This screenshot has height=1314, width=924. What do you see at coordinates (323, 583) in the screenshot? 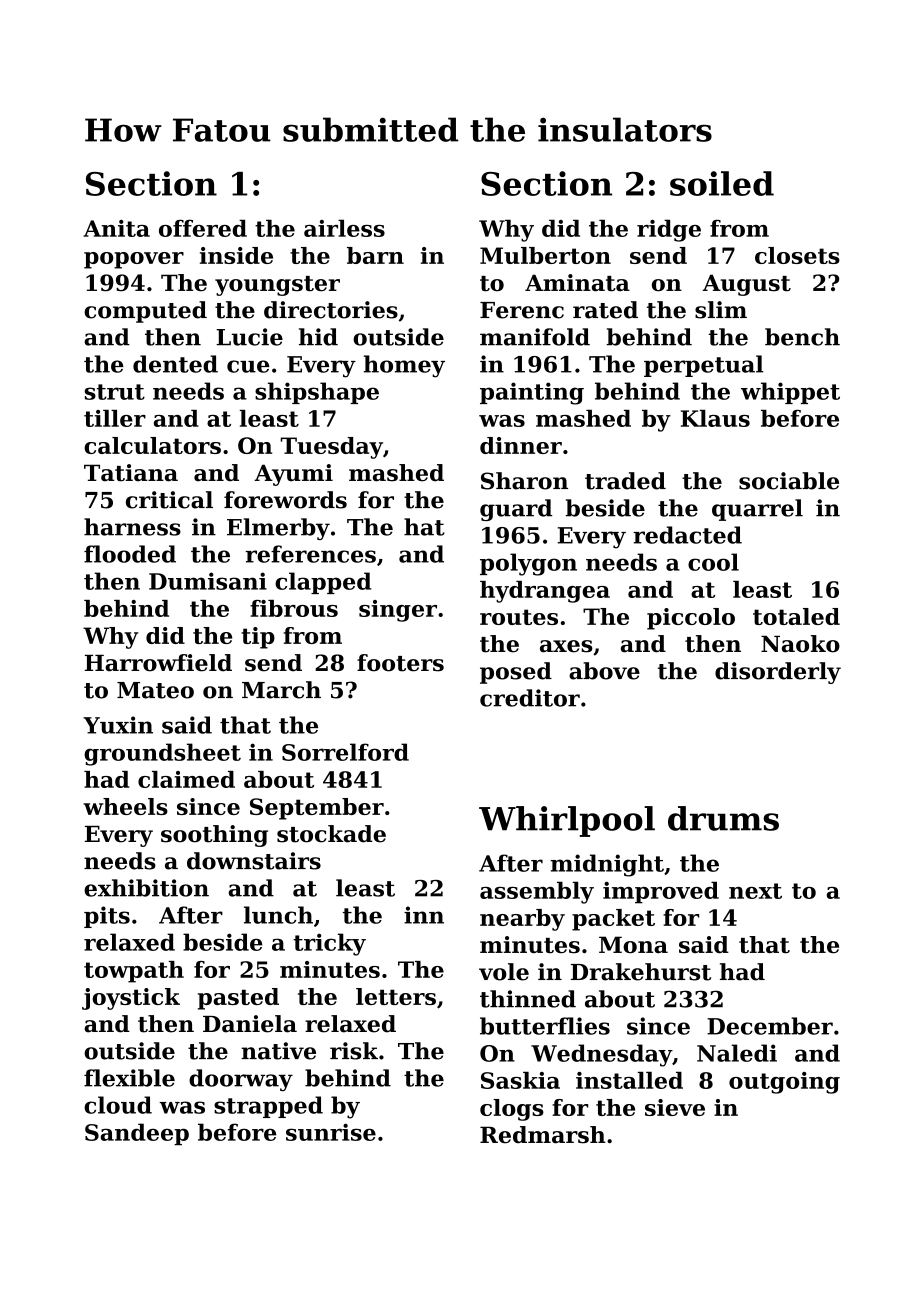
I see `clapped` at bounding box center [323, 583].
